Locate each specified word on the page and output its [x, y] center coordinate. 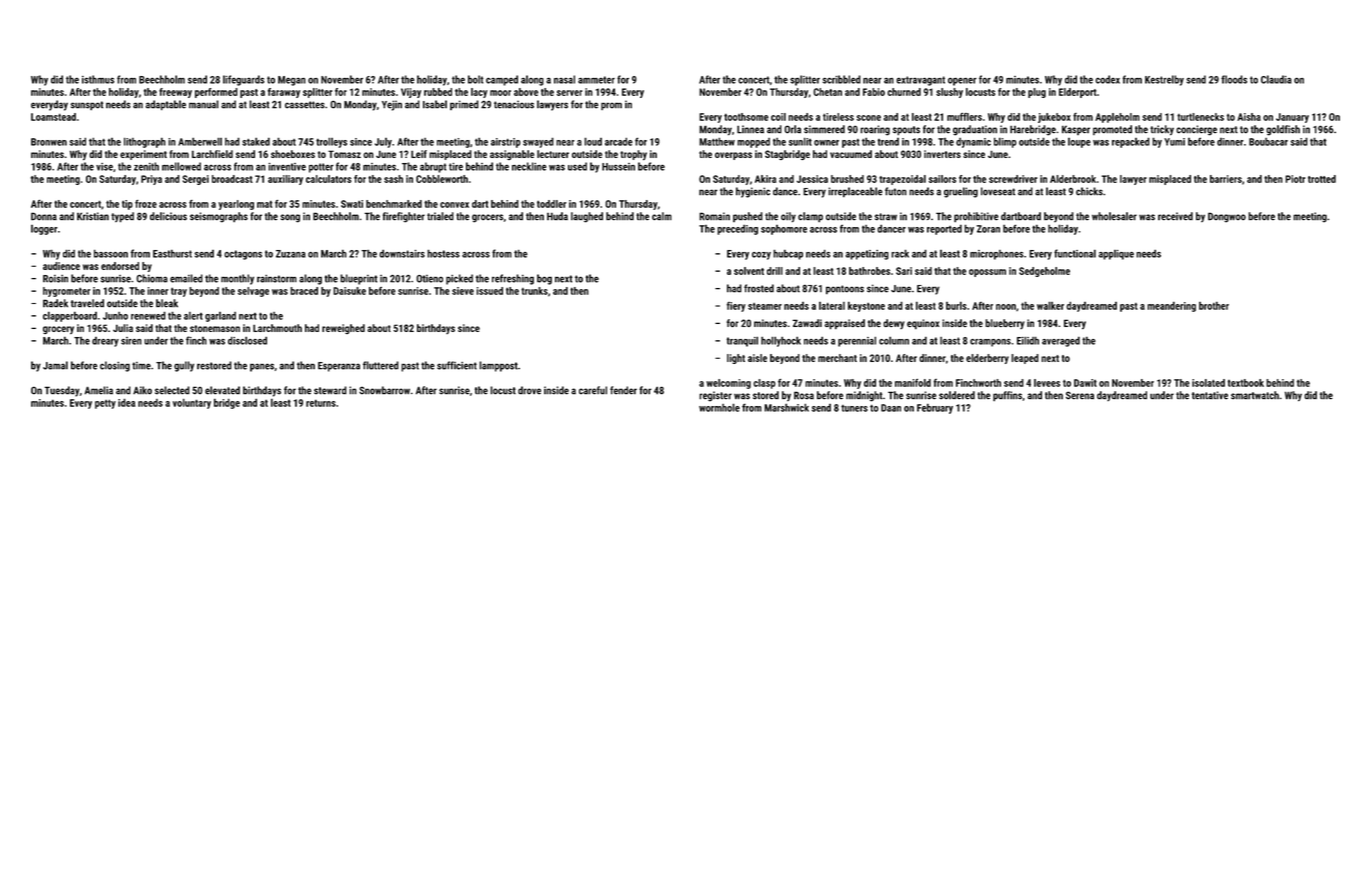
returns [321, 403]
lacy [479, 93]
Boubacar [1268, 142]
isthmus [98, 79]
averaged [1061, 341]
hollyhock [781, 341]
